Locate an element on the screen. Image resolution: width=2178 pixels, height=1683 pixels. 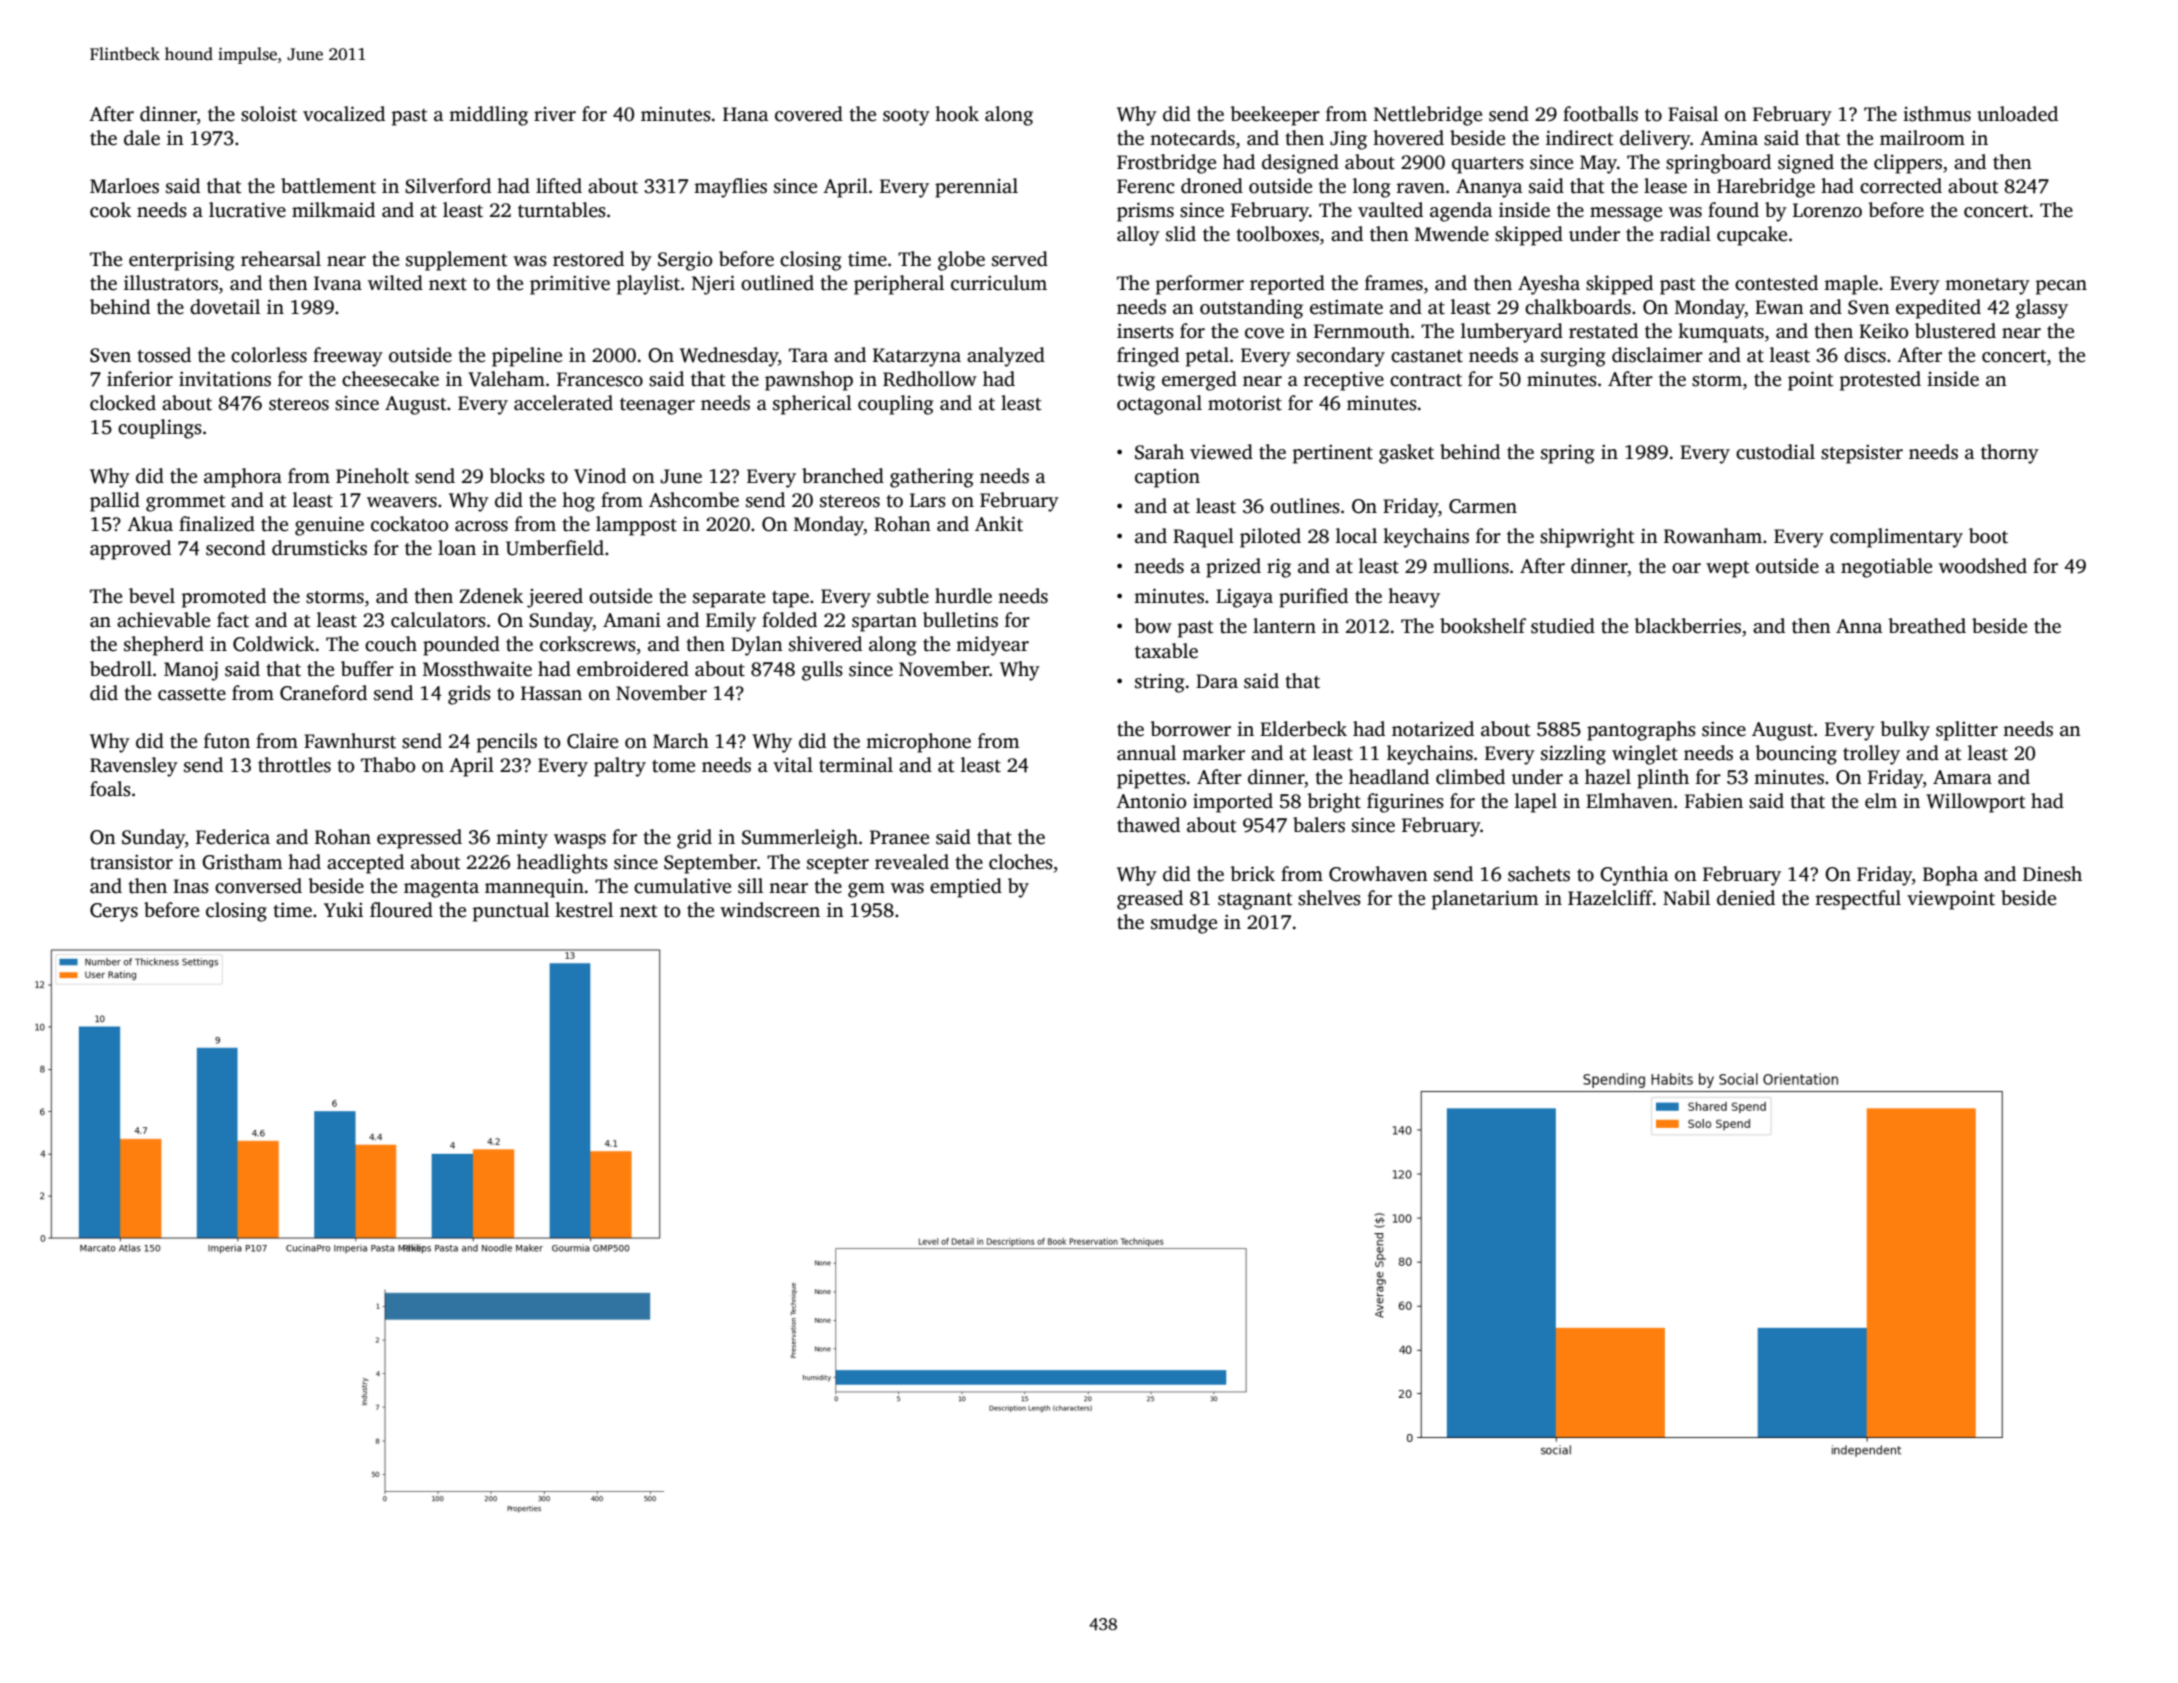
dale is located at coordinates (142, 138).
